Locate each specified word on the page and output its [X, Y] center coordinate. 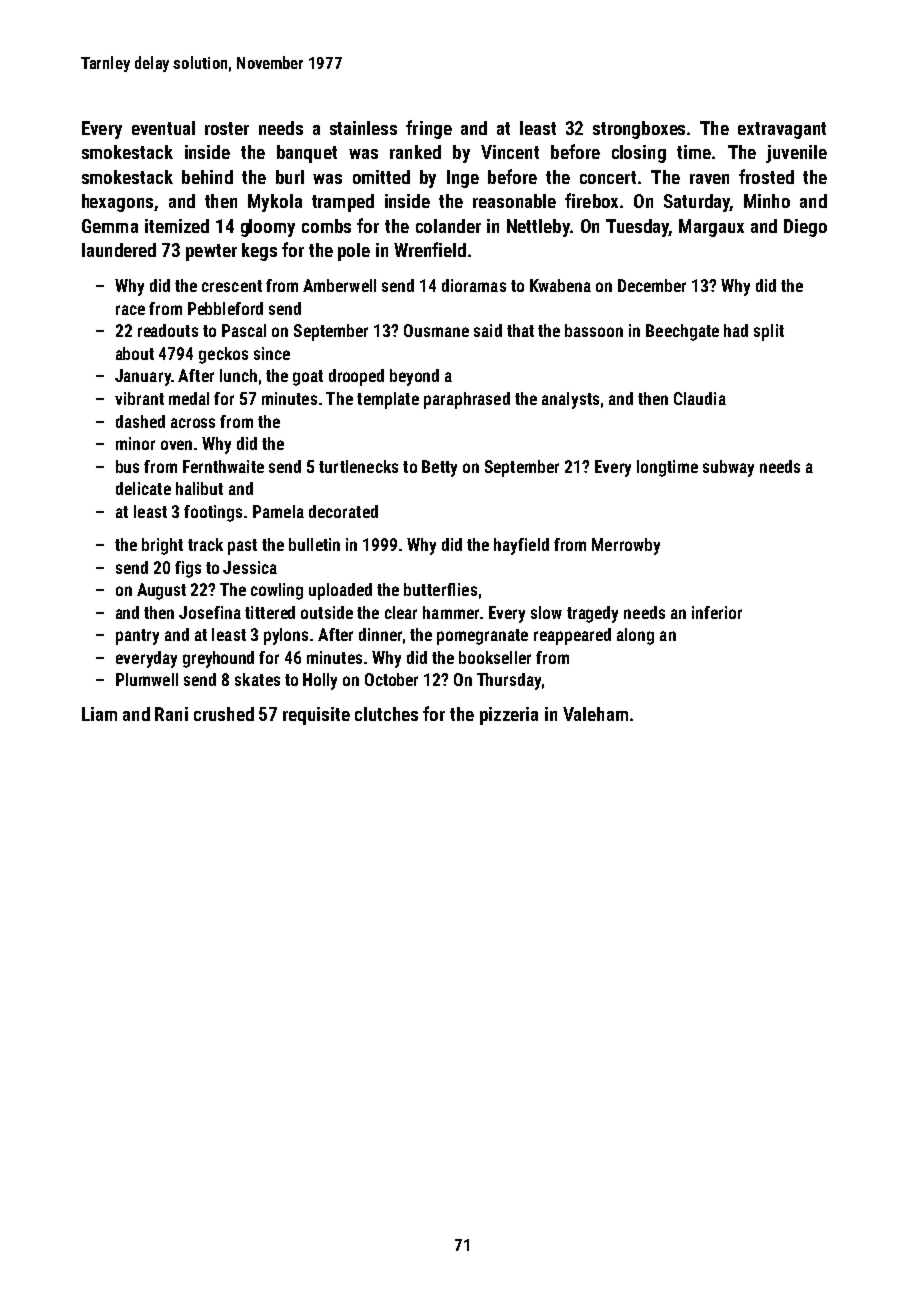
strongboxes [639, 130]
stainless [363, 128]
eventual [163, 128]
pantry [137, 637]
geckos [223, 355]
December [652, 285]
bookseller [495, 657]
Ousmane [436, 330]
